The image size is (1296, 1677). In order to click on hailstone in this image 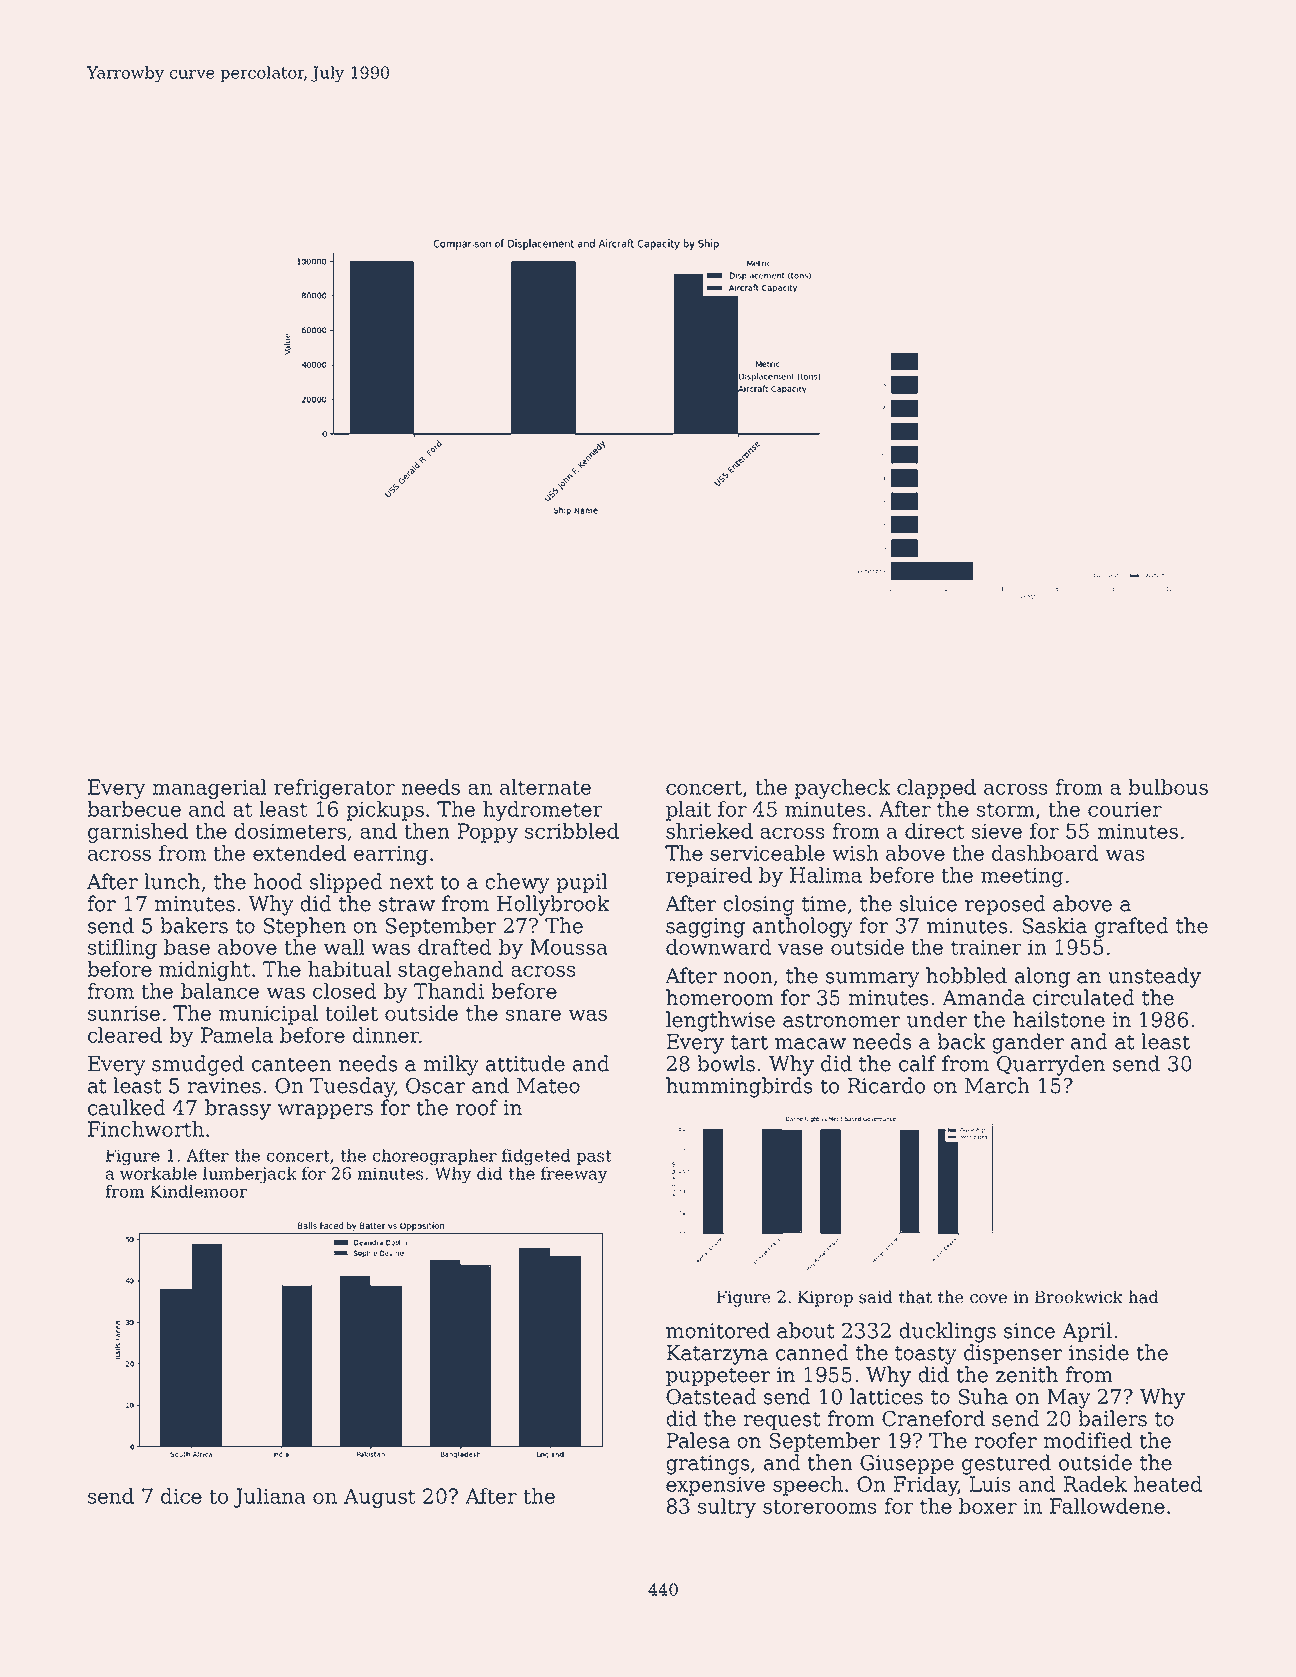, I will do `click(1059, 1019)`.
